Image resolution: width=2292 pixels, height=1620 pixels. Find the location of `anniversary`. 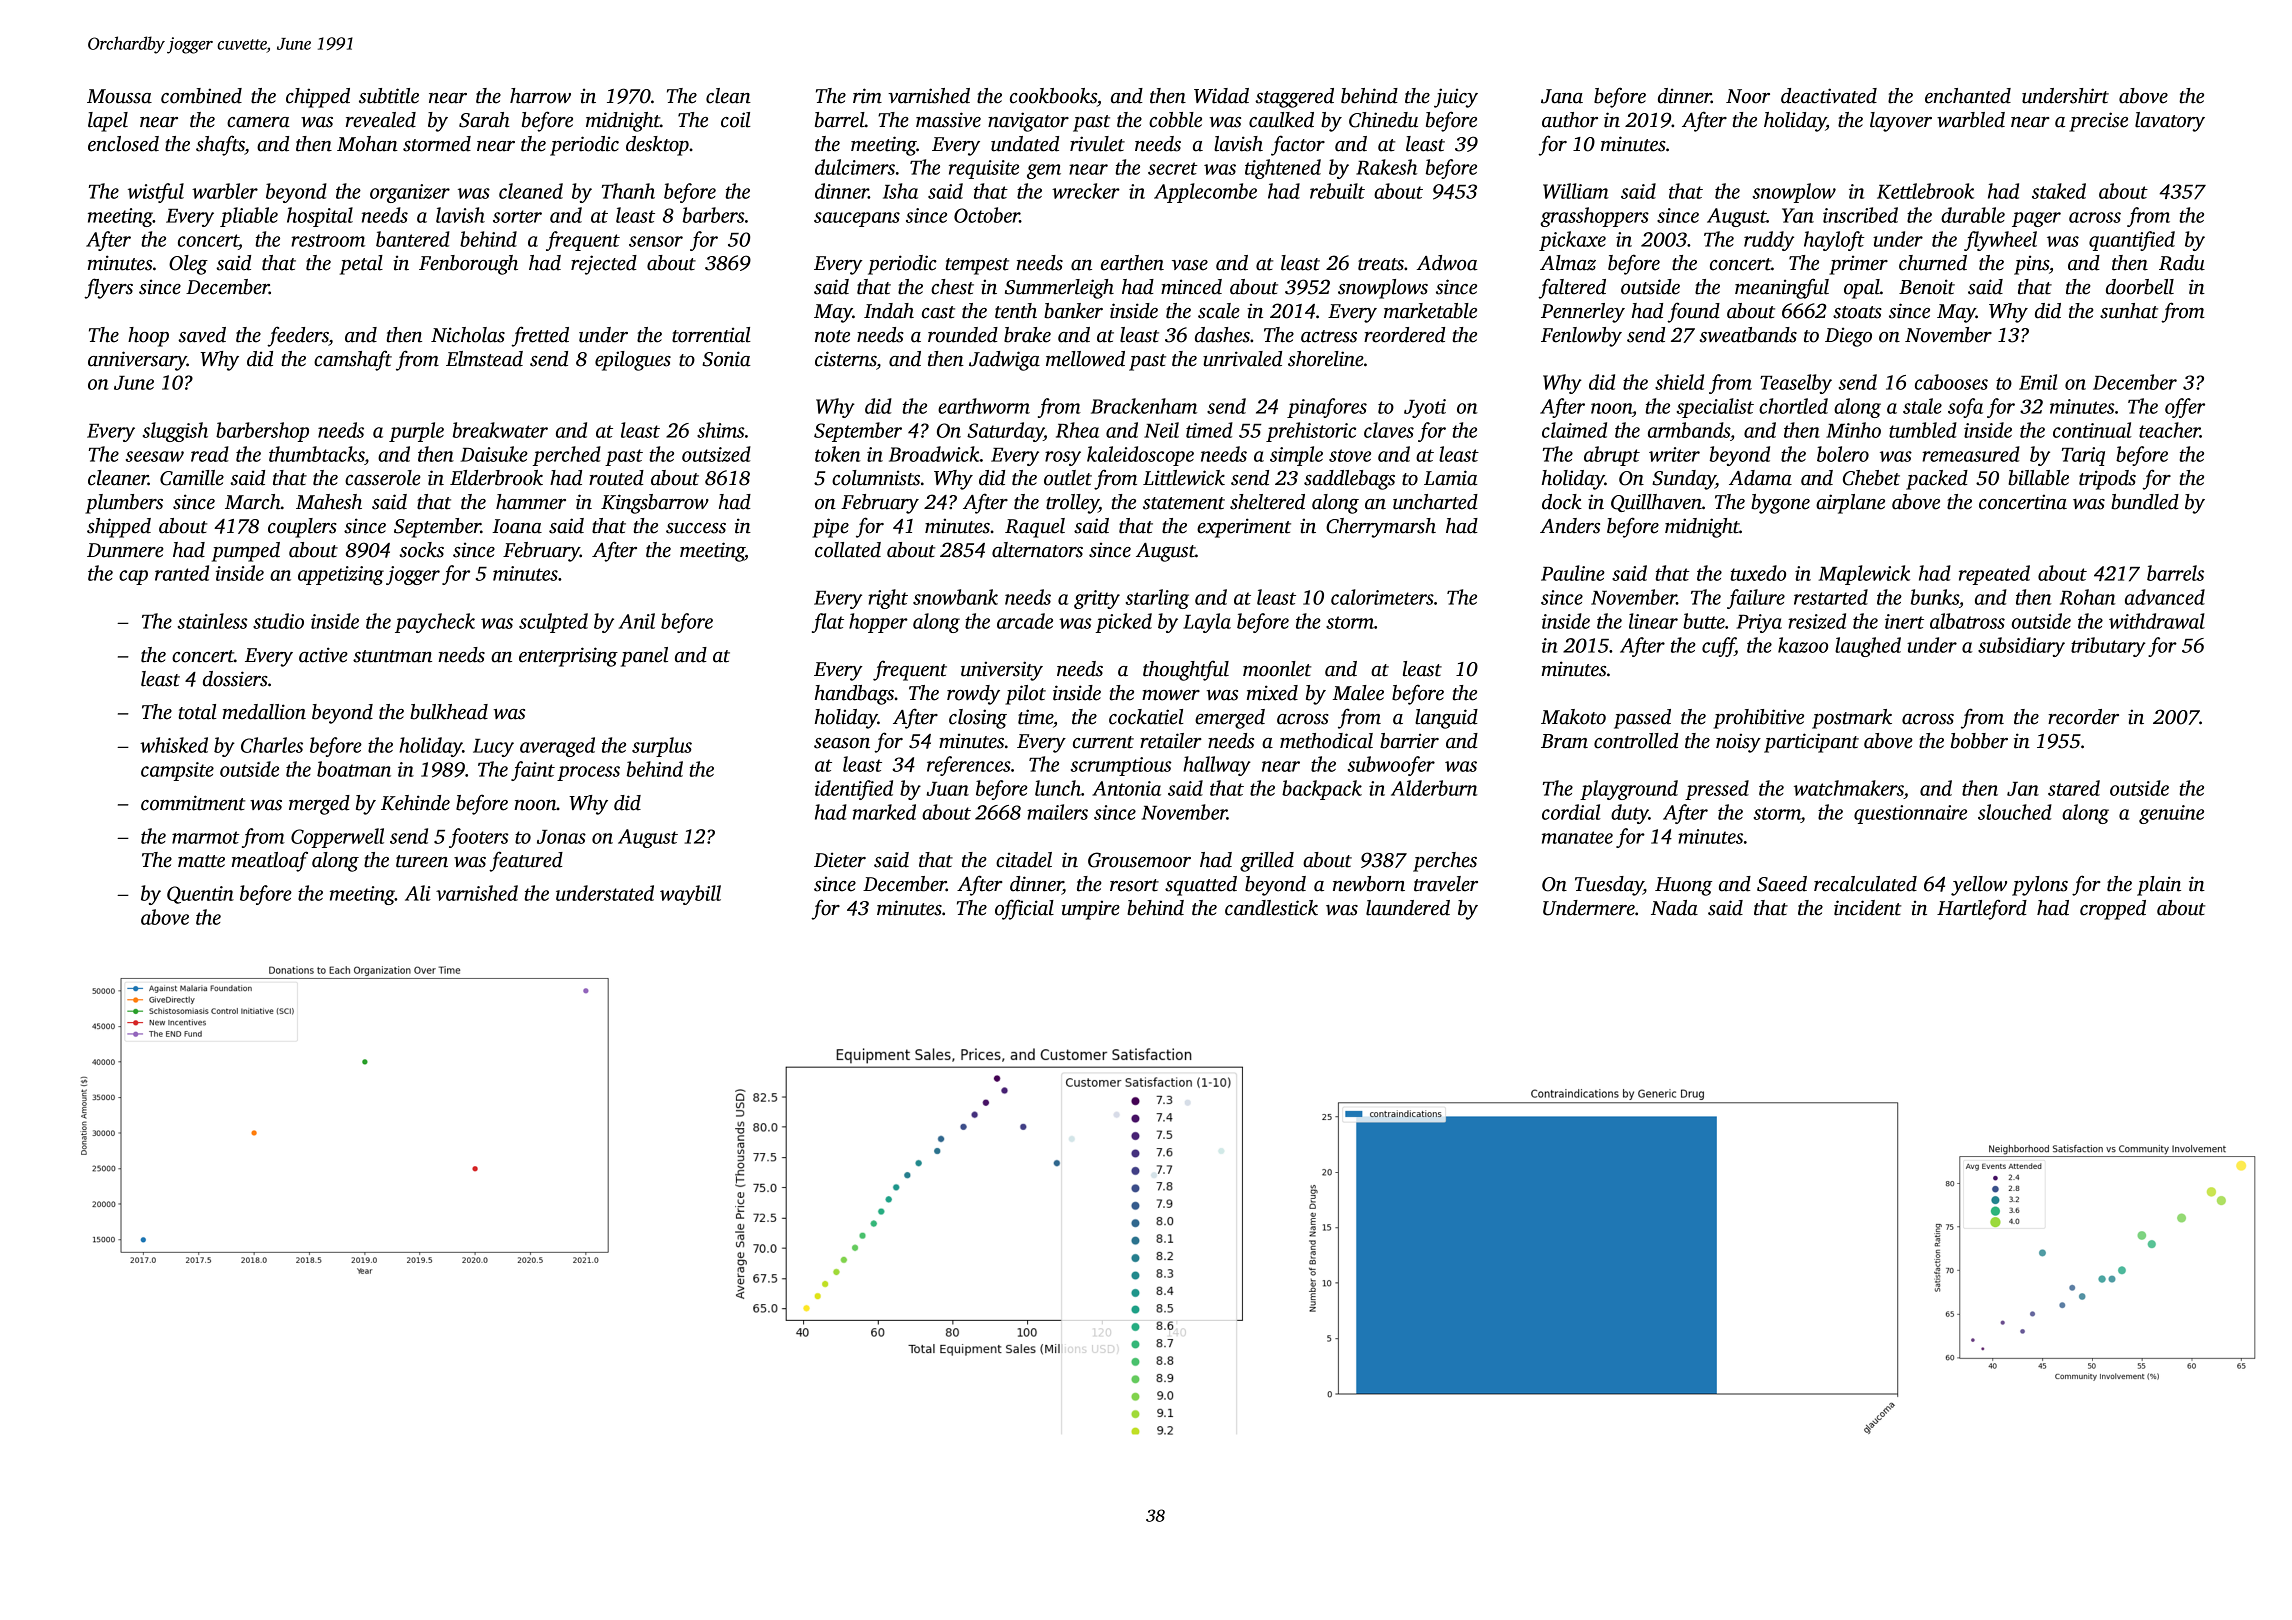

anniversary is located at coordinates (137, 361).
